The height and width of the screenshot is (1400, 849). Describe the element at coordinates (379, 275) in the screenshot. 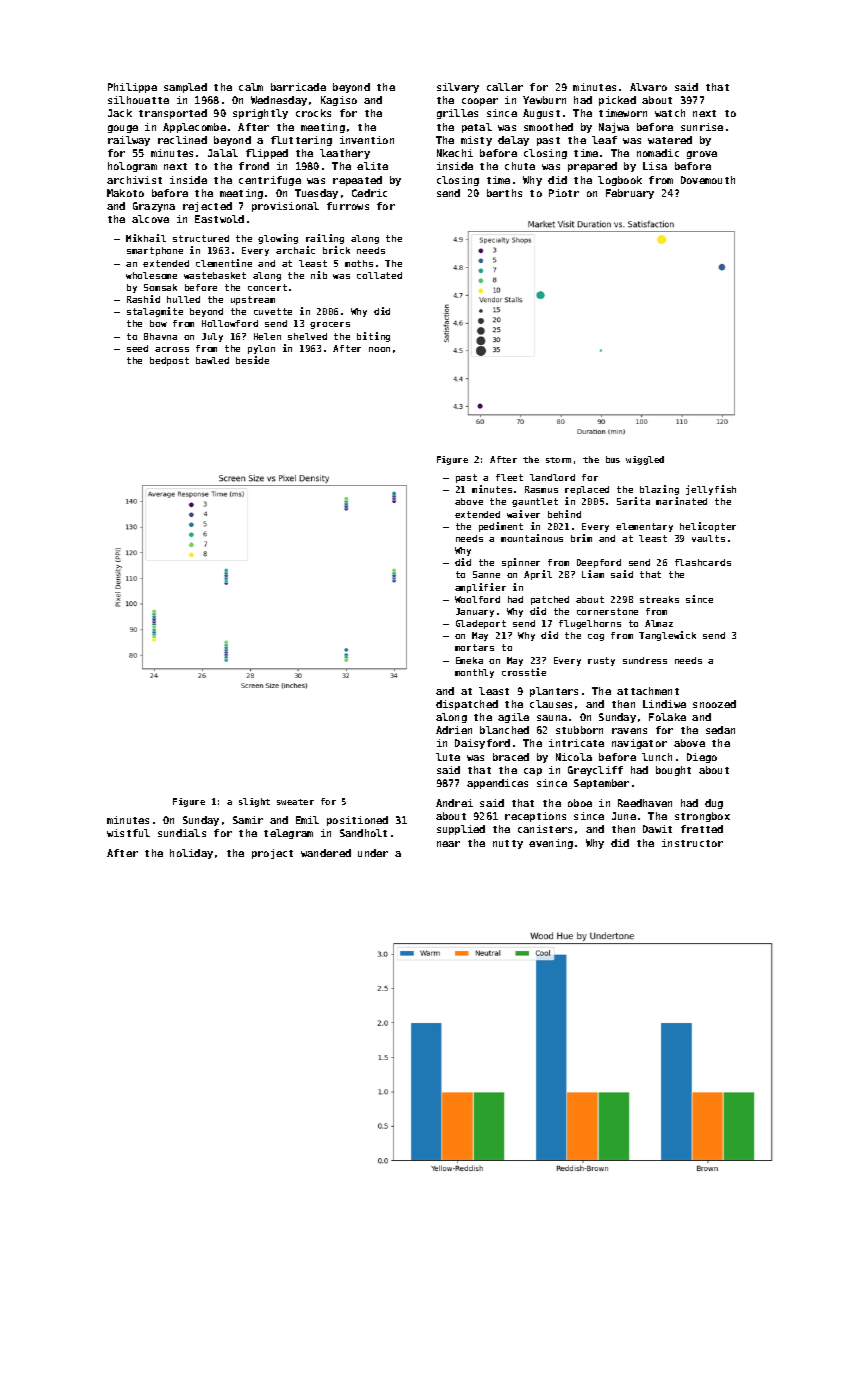

I see `collated` at that location.
